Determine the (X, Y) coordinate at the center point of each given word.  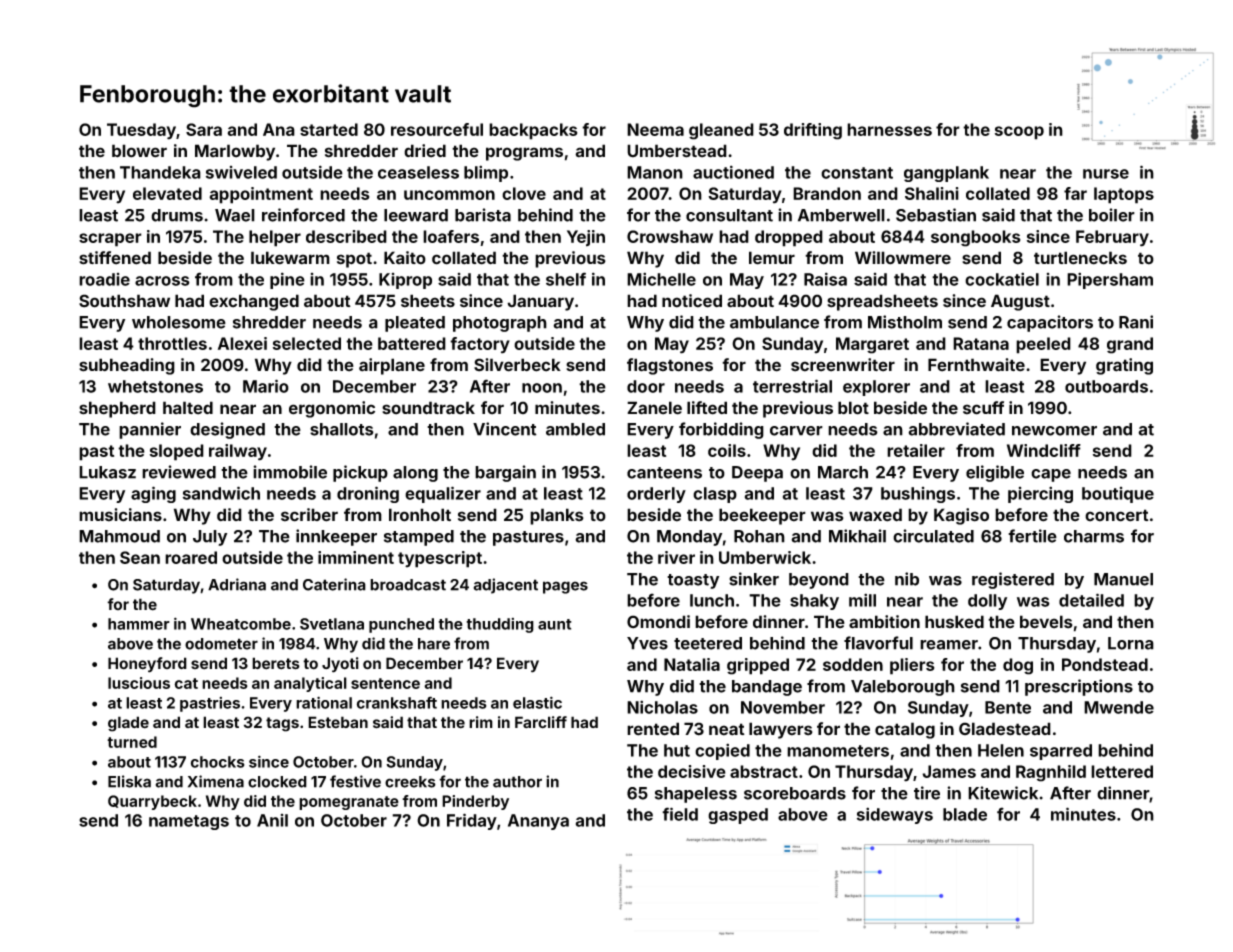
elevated (167, 193)
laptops (1124, 195)
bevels (1046, 622)
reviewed (179, 472)
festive (355, 781)
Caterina (334, 584)
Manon (655, 172)
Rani (1136, 322)
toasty (693, 581)
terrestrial (792, 386)
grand (1130, 345)
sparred (1061, 752)
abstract (764, 771)
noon (542, 388)
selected (307, 343)
